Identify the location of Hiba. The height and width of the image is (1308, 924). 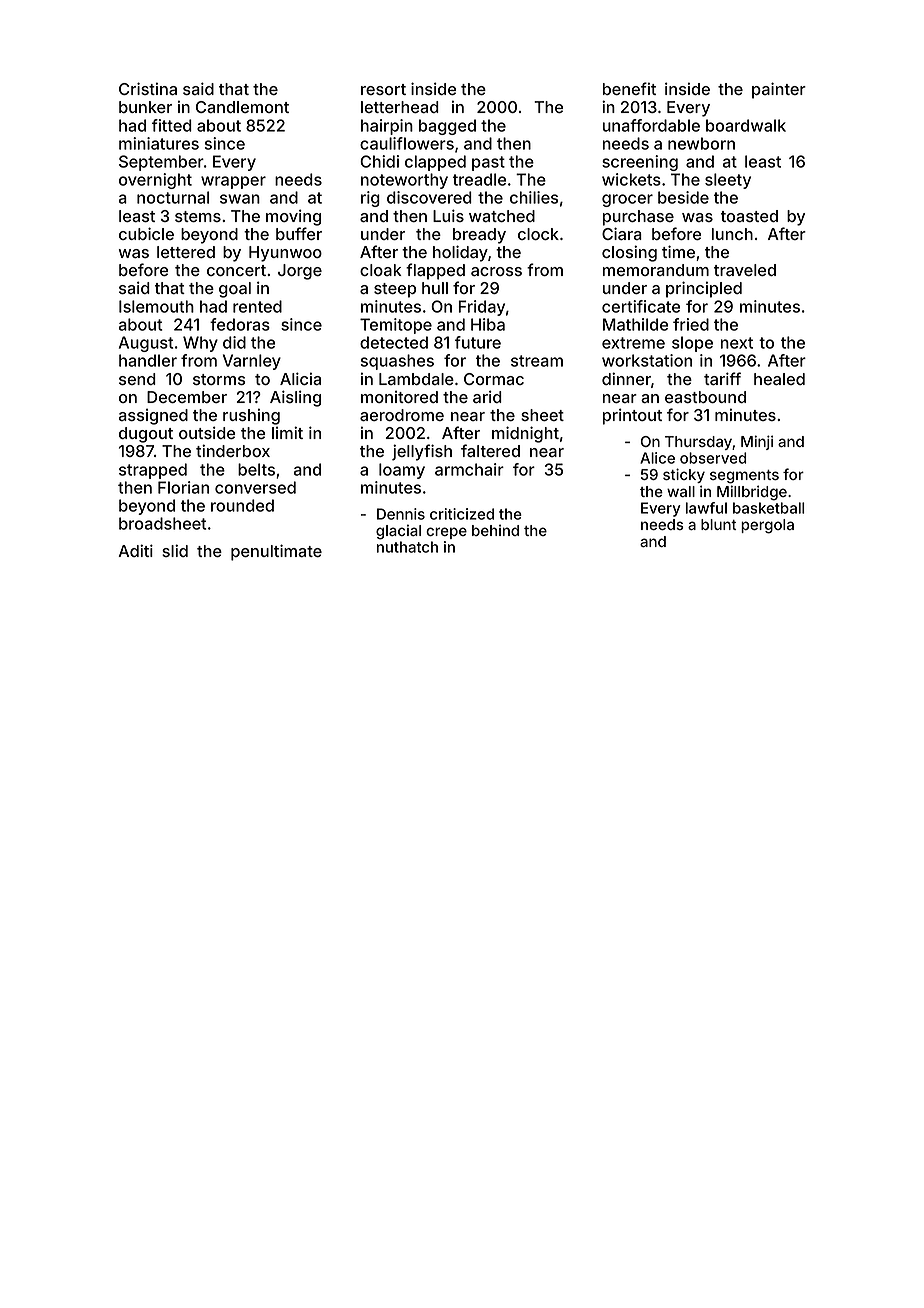
(488, 324).
